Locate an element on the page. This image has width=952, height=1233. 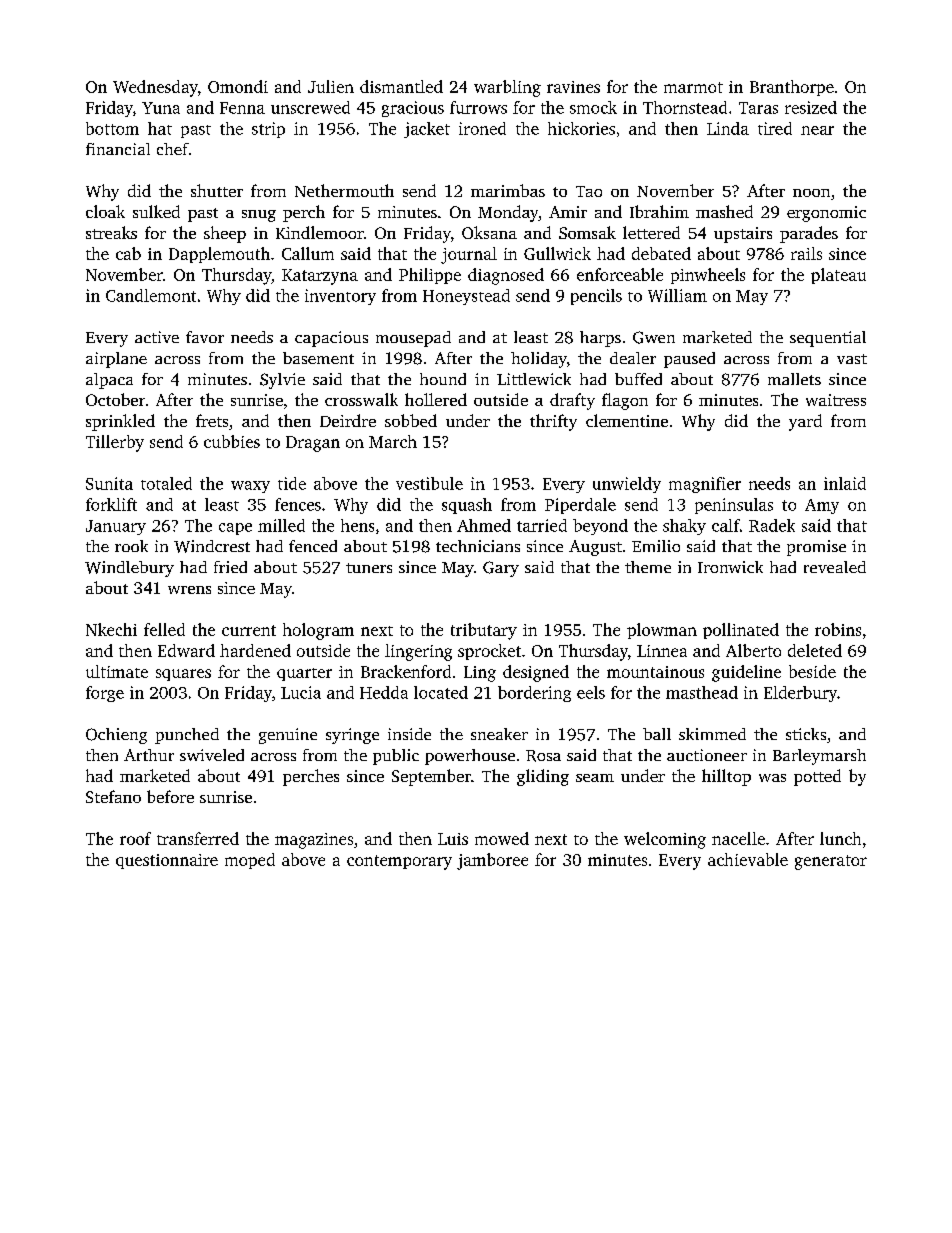
Fenna is located at coordinates (242, 108).
